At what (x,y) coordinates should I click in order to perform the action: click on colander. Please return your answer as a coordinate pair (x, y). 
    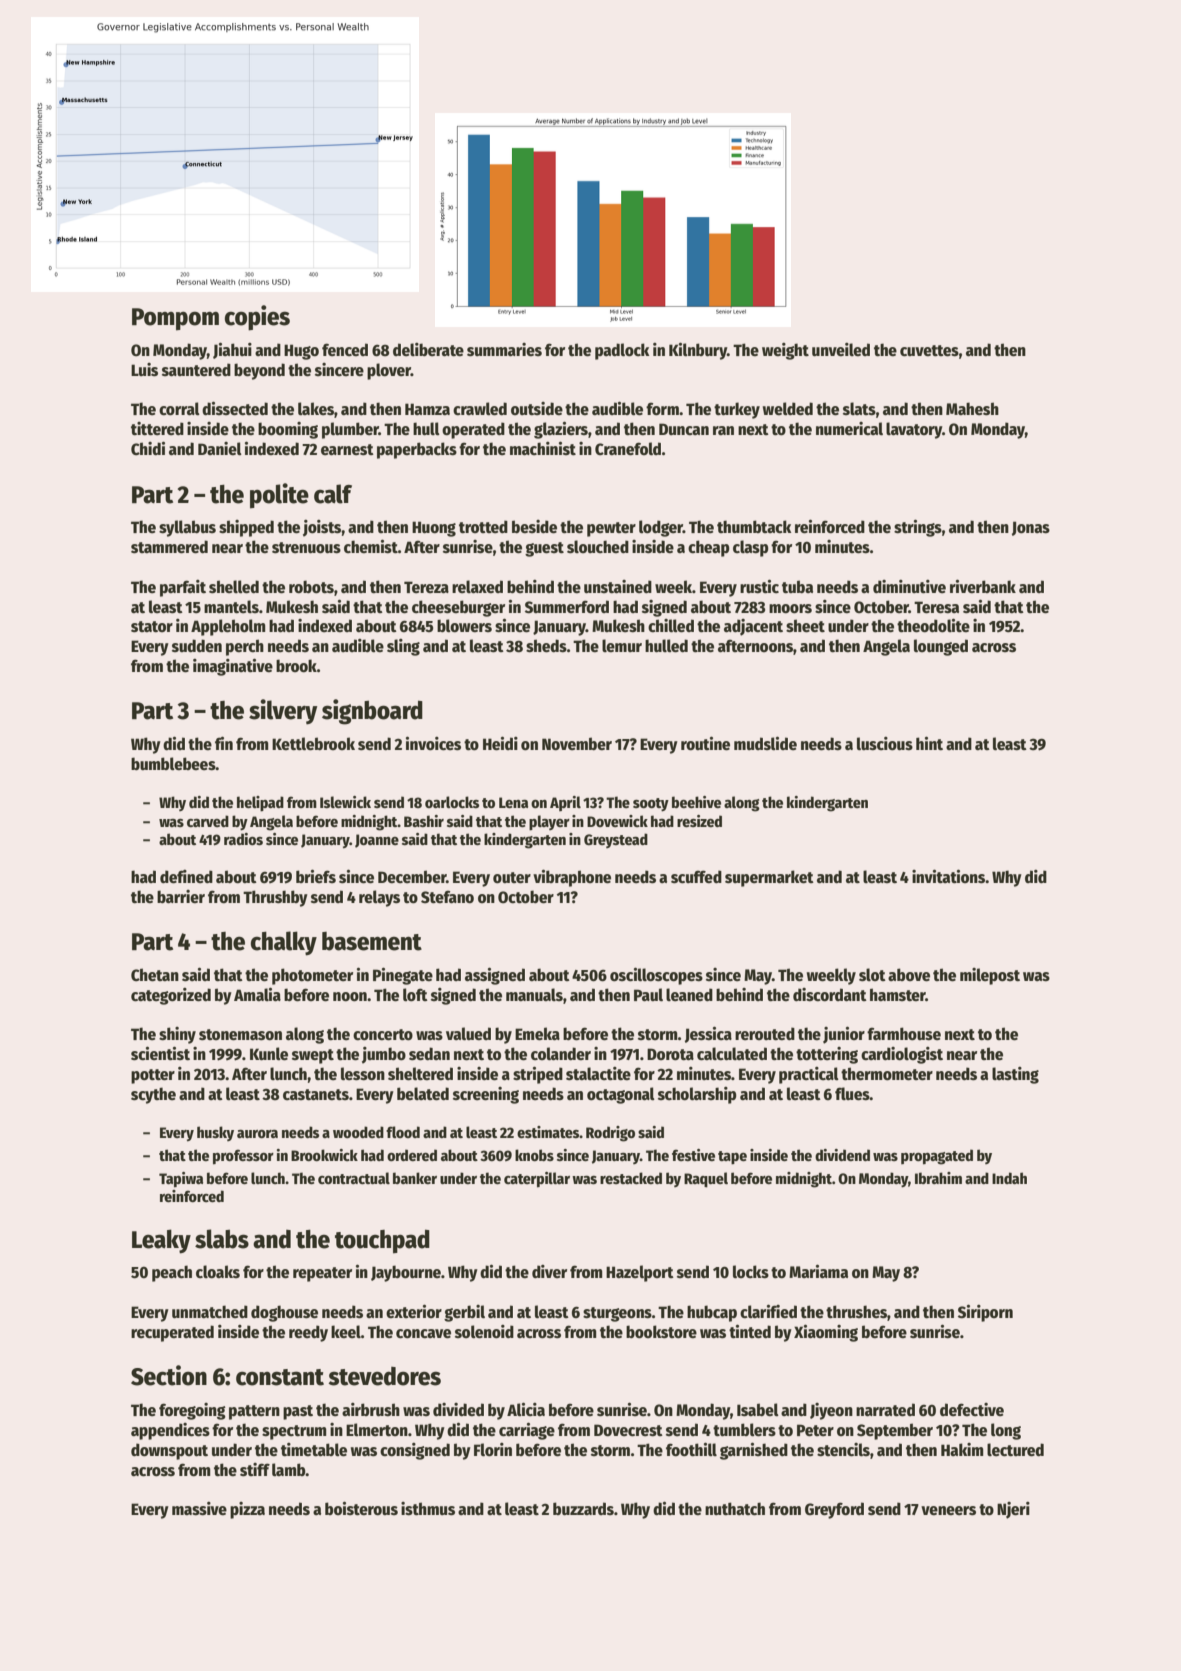
    Looking at the image, I should click on (561, 1053).
